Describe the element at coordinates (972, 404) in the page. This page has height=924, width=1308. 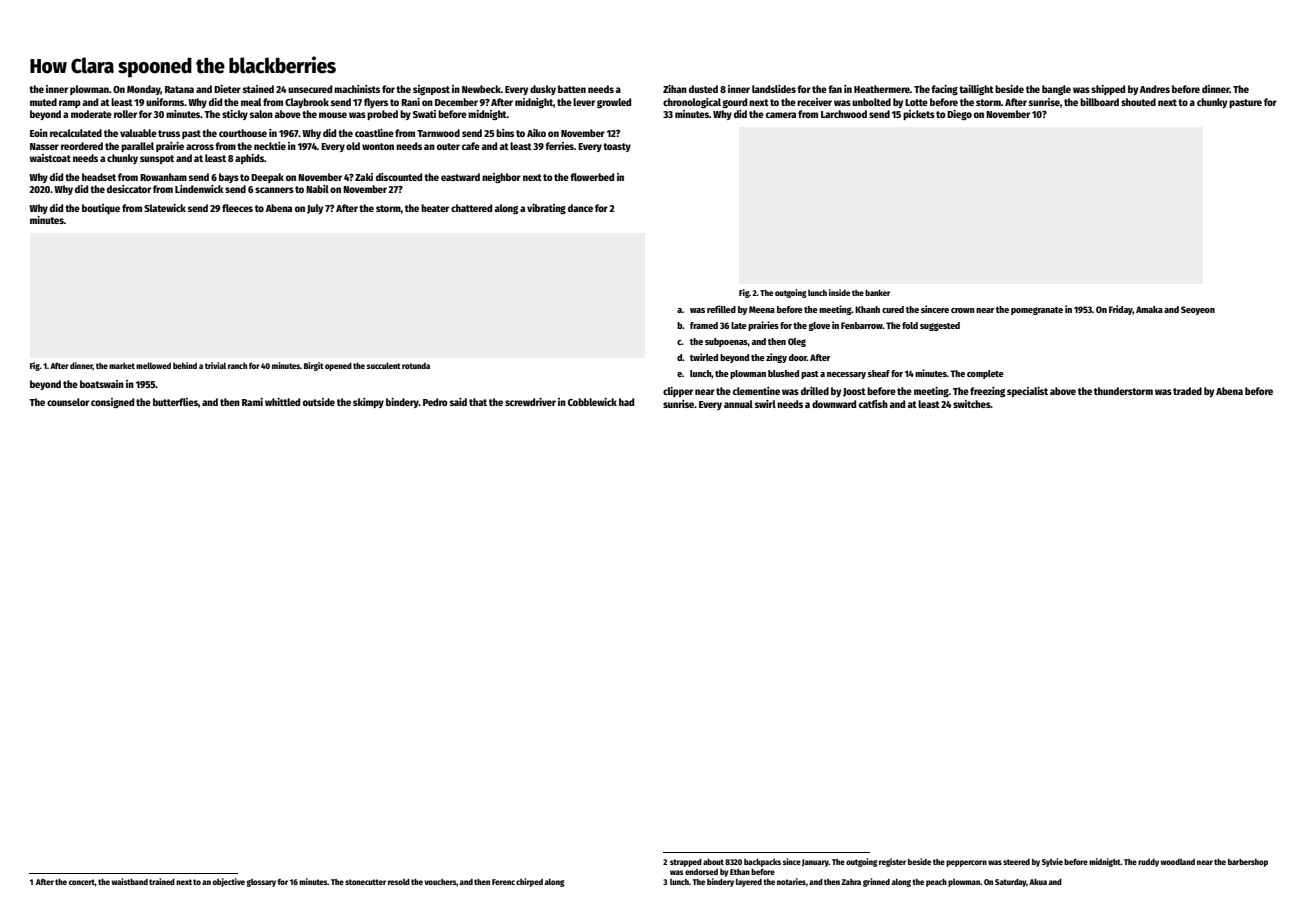
I see `switches` at that location.
